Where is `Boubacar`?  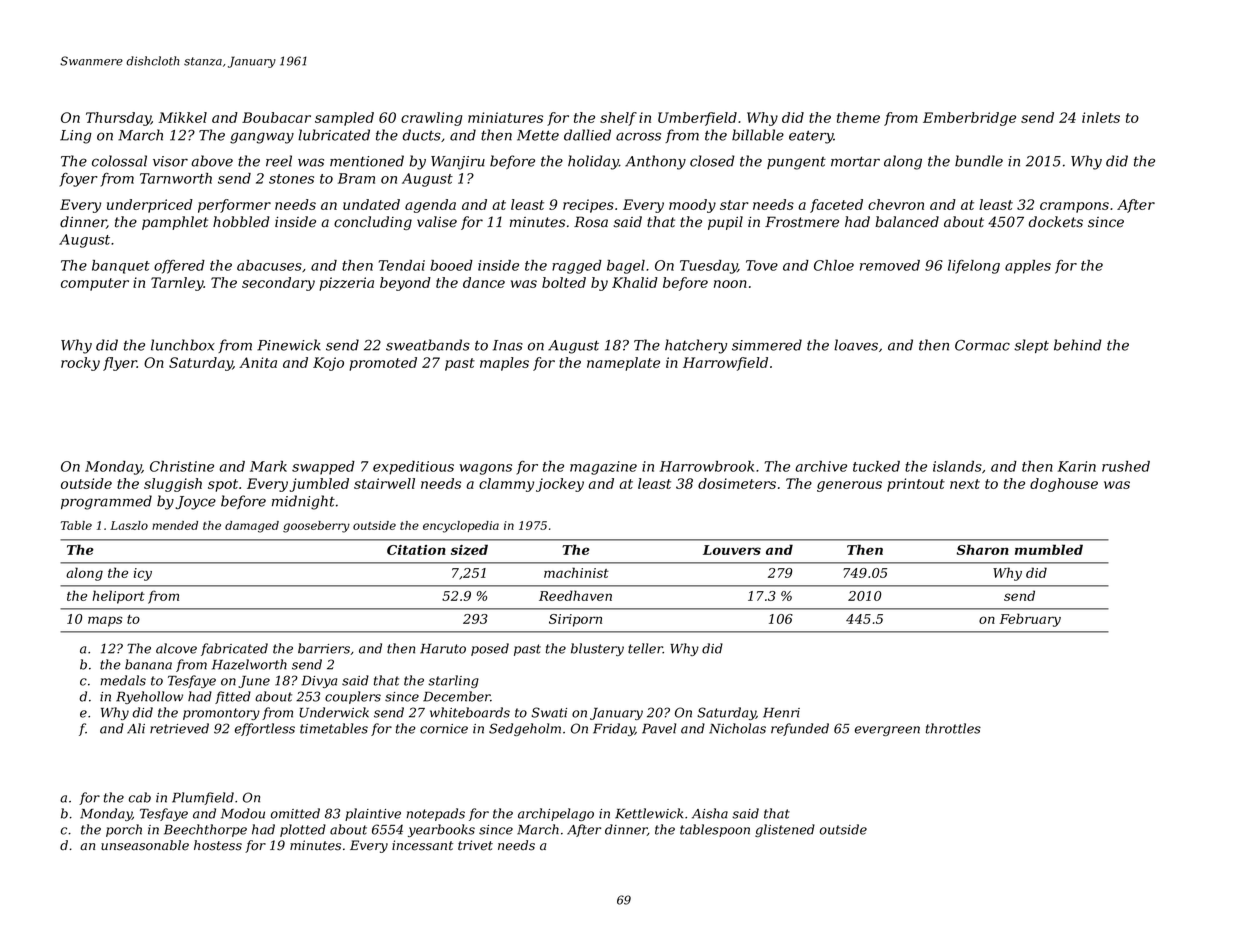 Boubacar is located at coordinates (276, 117).
